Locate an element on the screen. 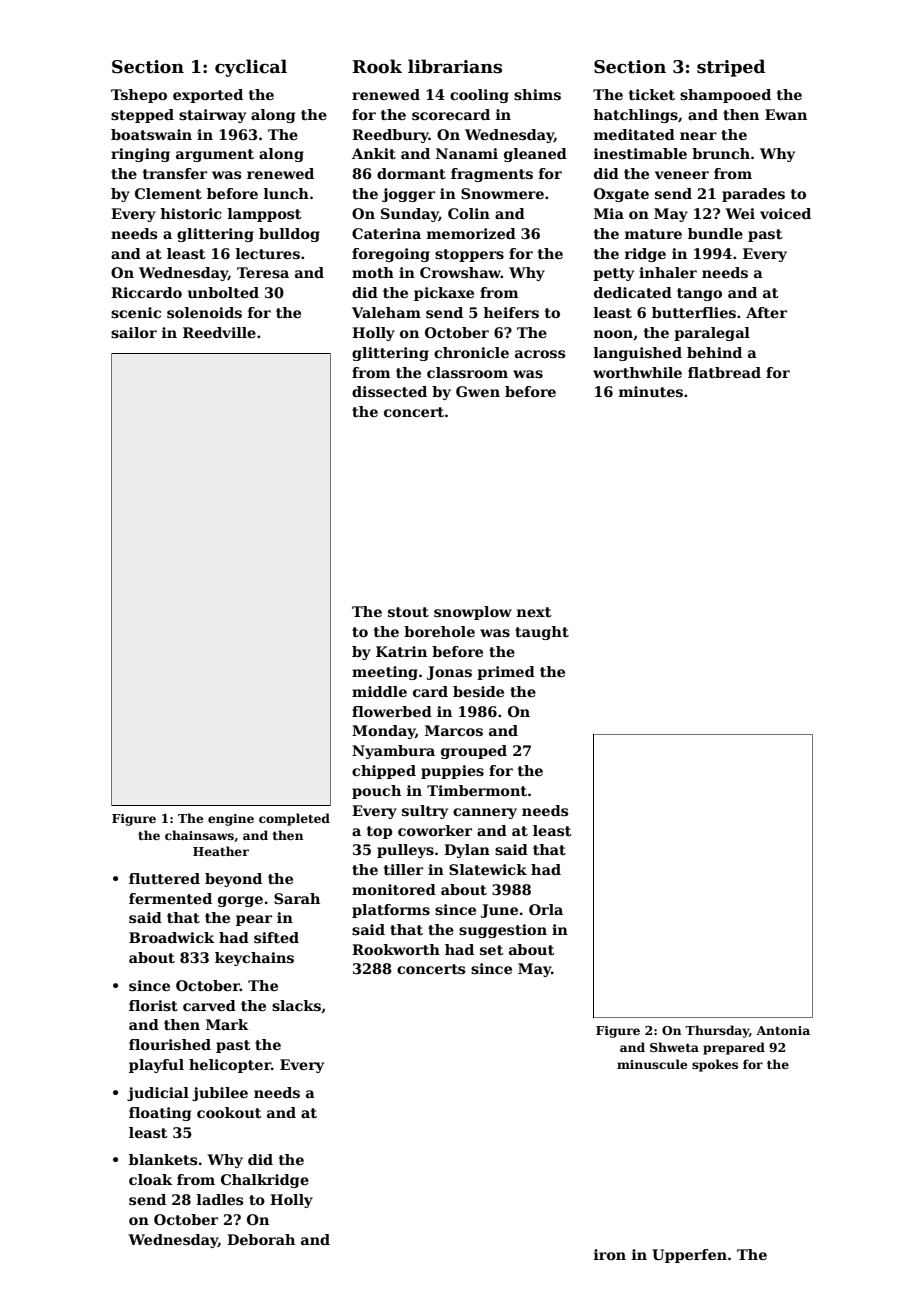 The height and width of the screenshot is (1308, 924). butterflies is located at coordinates (694, 312).
